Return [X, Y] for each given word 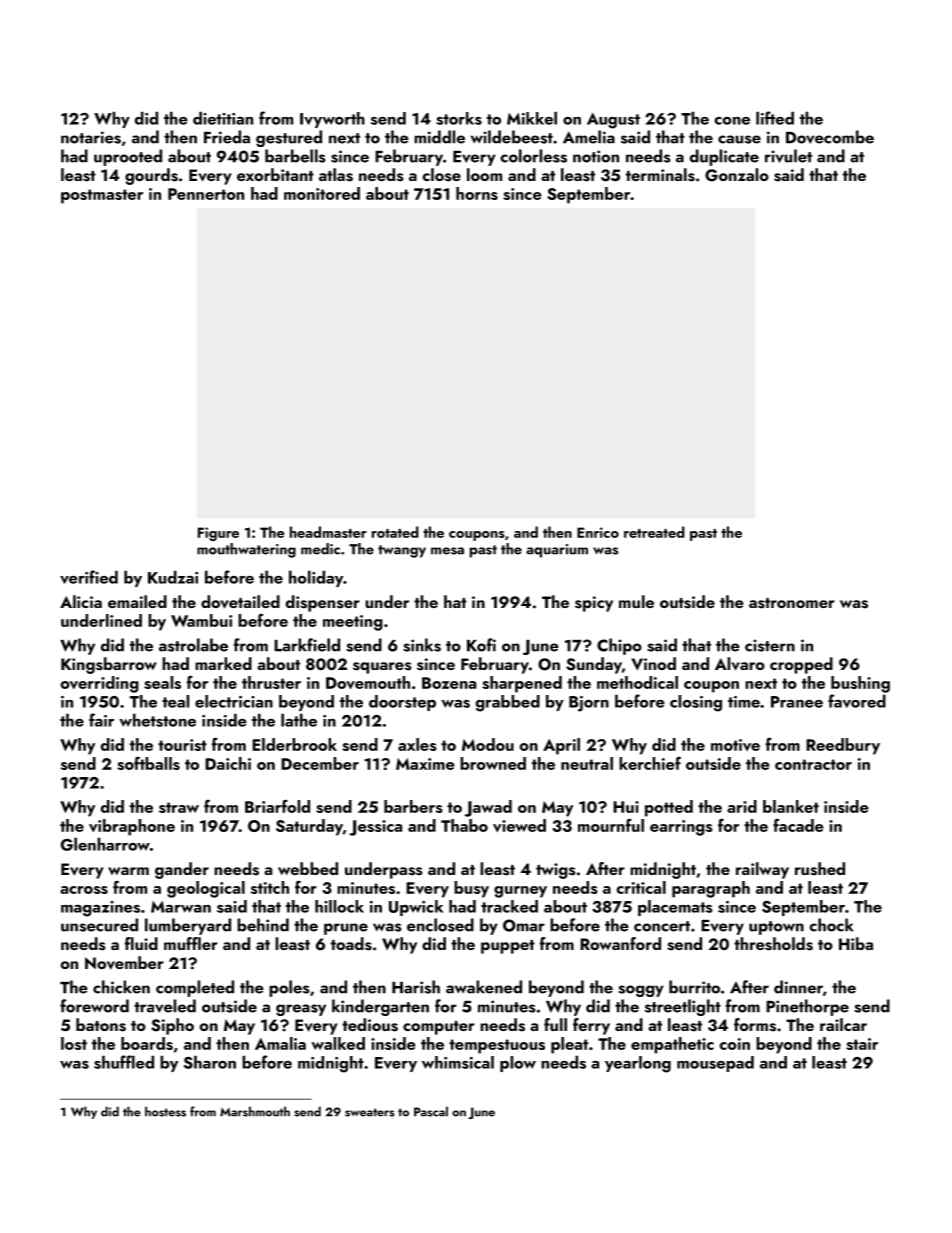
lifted [775, 118]
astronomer [792, 603]
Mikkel [532, 118]
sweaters [370, 1112]
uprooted [128, 157]
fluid [141, 943]
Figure [218, 534]
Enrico [598, 532]
